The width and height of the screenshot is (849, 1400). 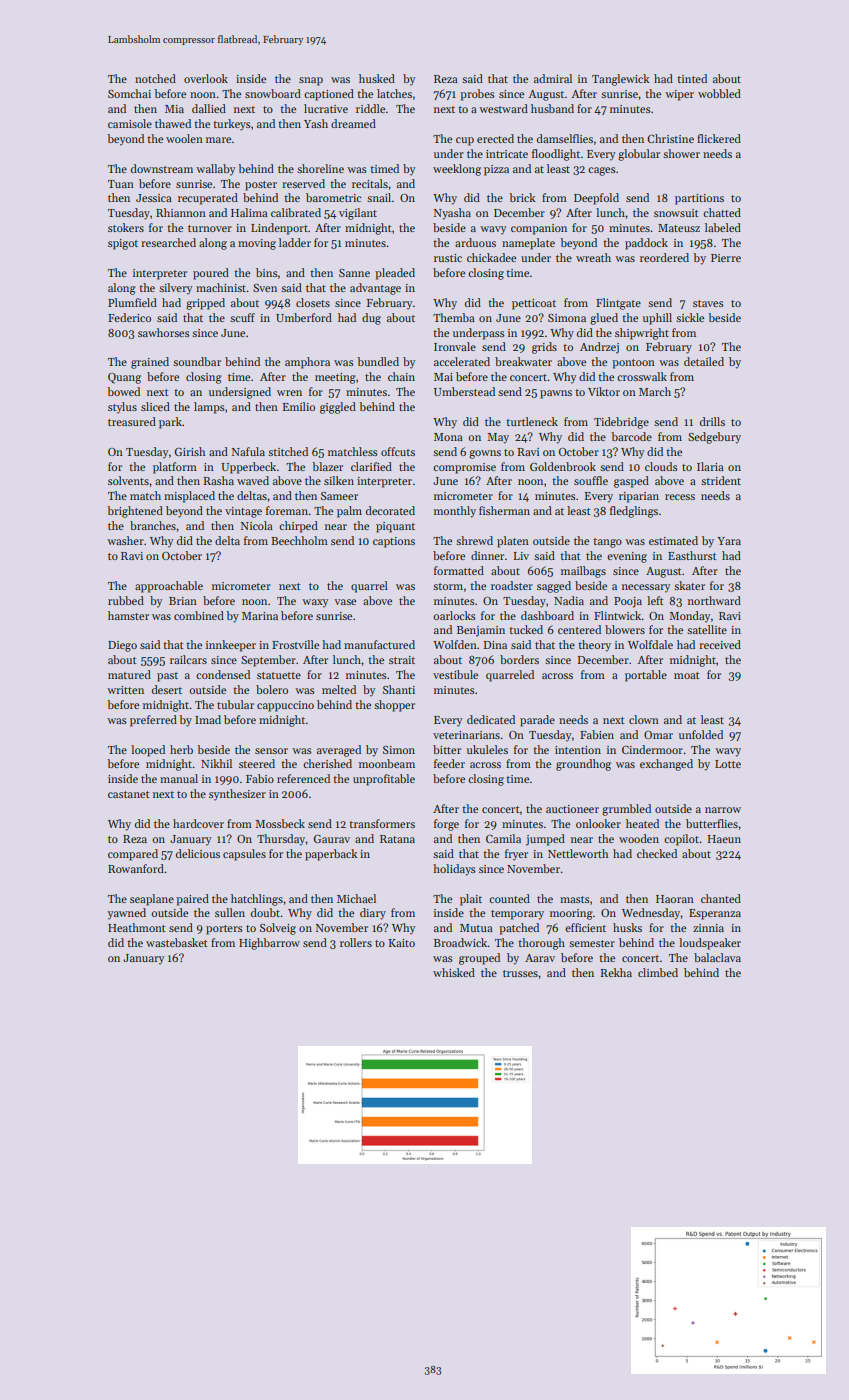 I want to click on forge, so click(x=446, y=825).
